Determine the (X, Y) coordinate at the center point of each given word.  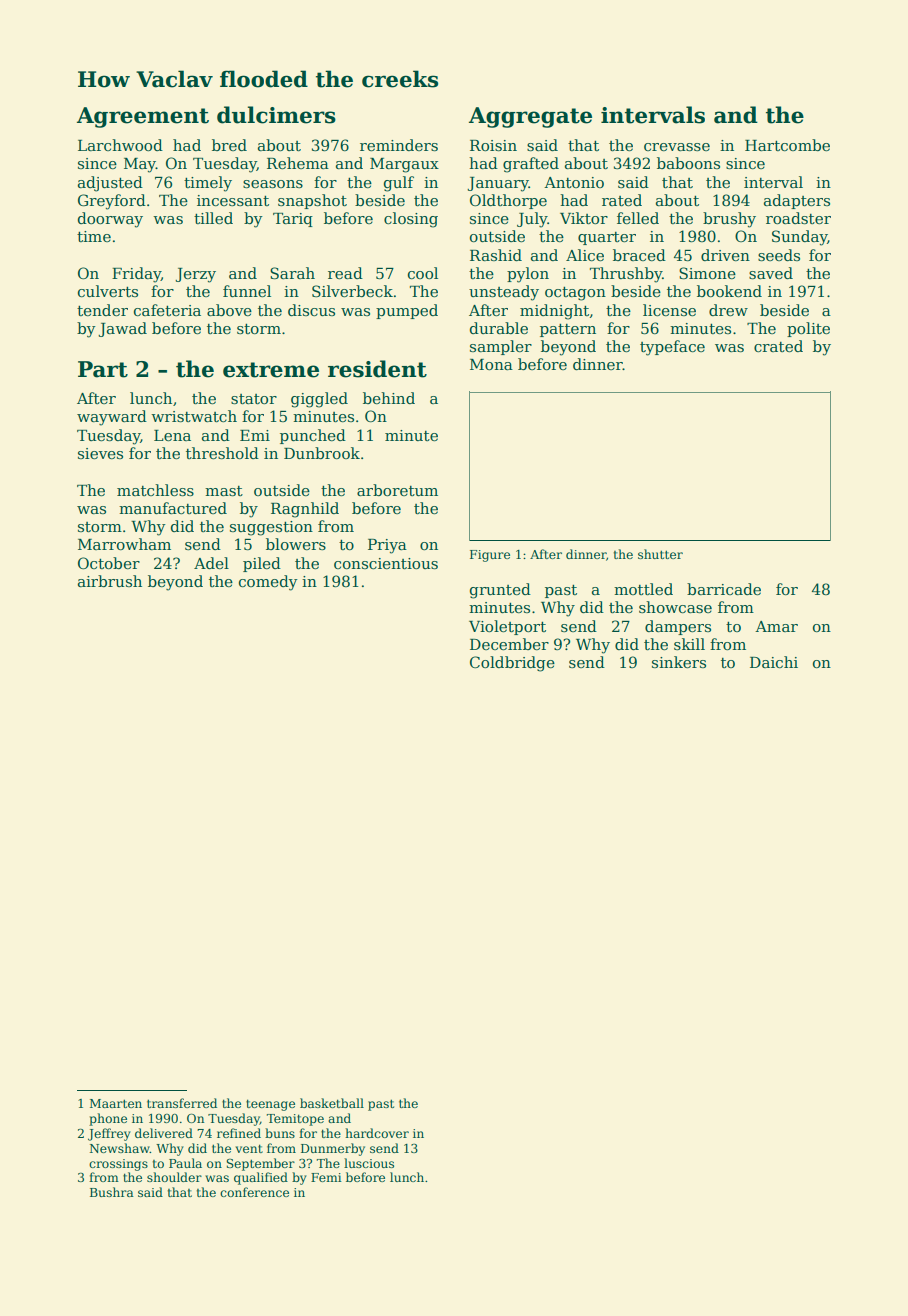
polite (808, 329)
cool (423, 273)
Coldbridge (512, 664)
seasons (273, 184)
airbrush (110, 581)
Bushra (112, 1192)
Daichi (774, 662)
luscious (369, 1163)
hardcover (377, 1133)
